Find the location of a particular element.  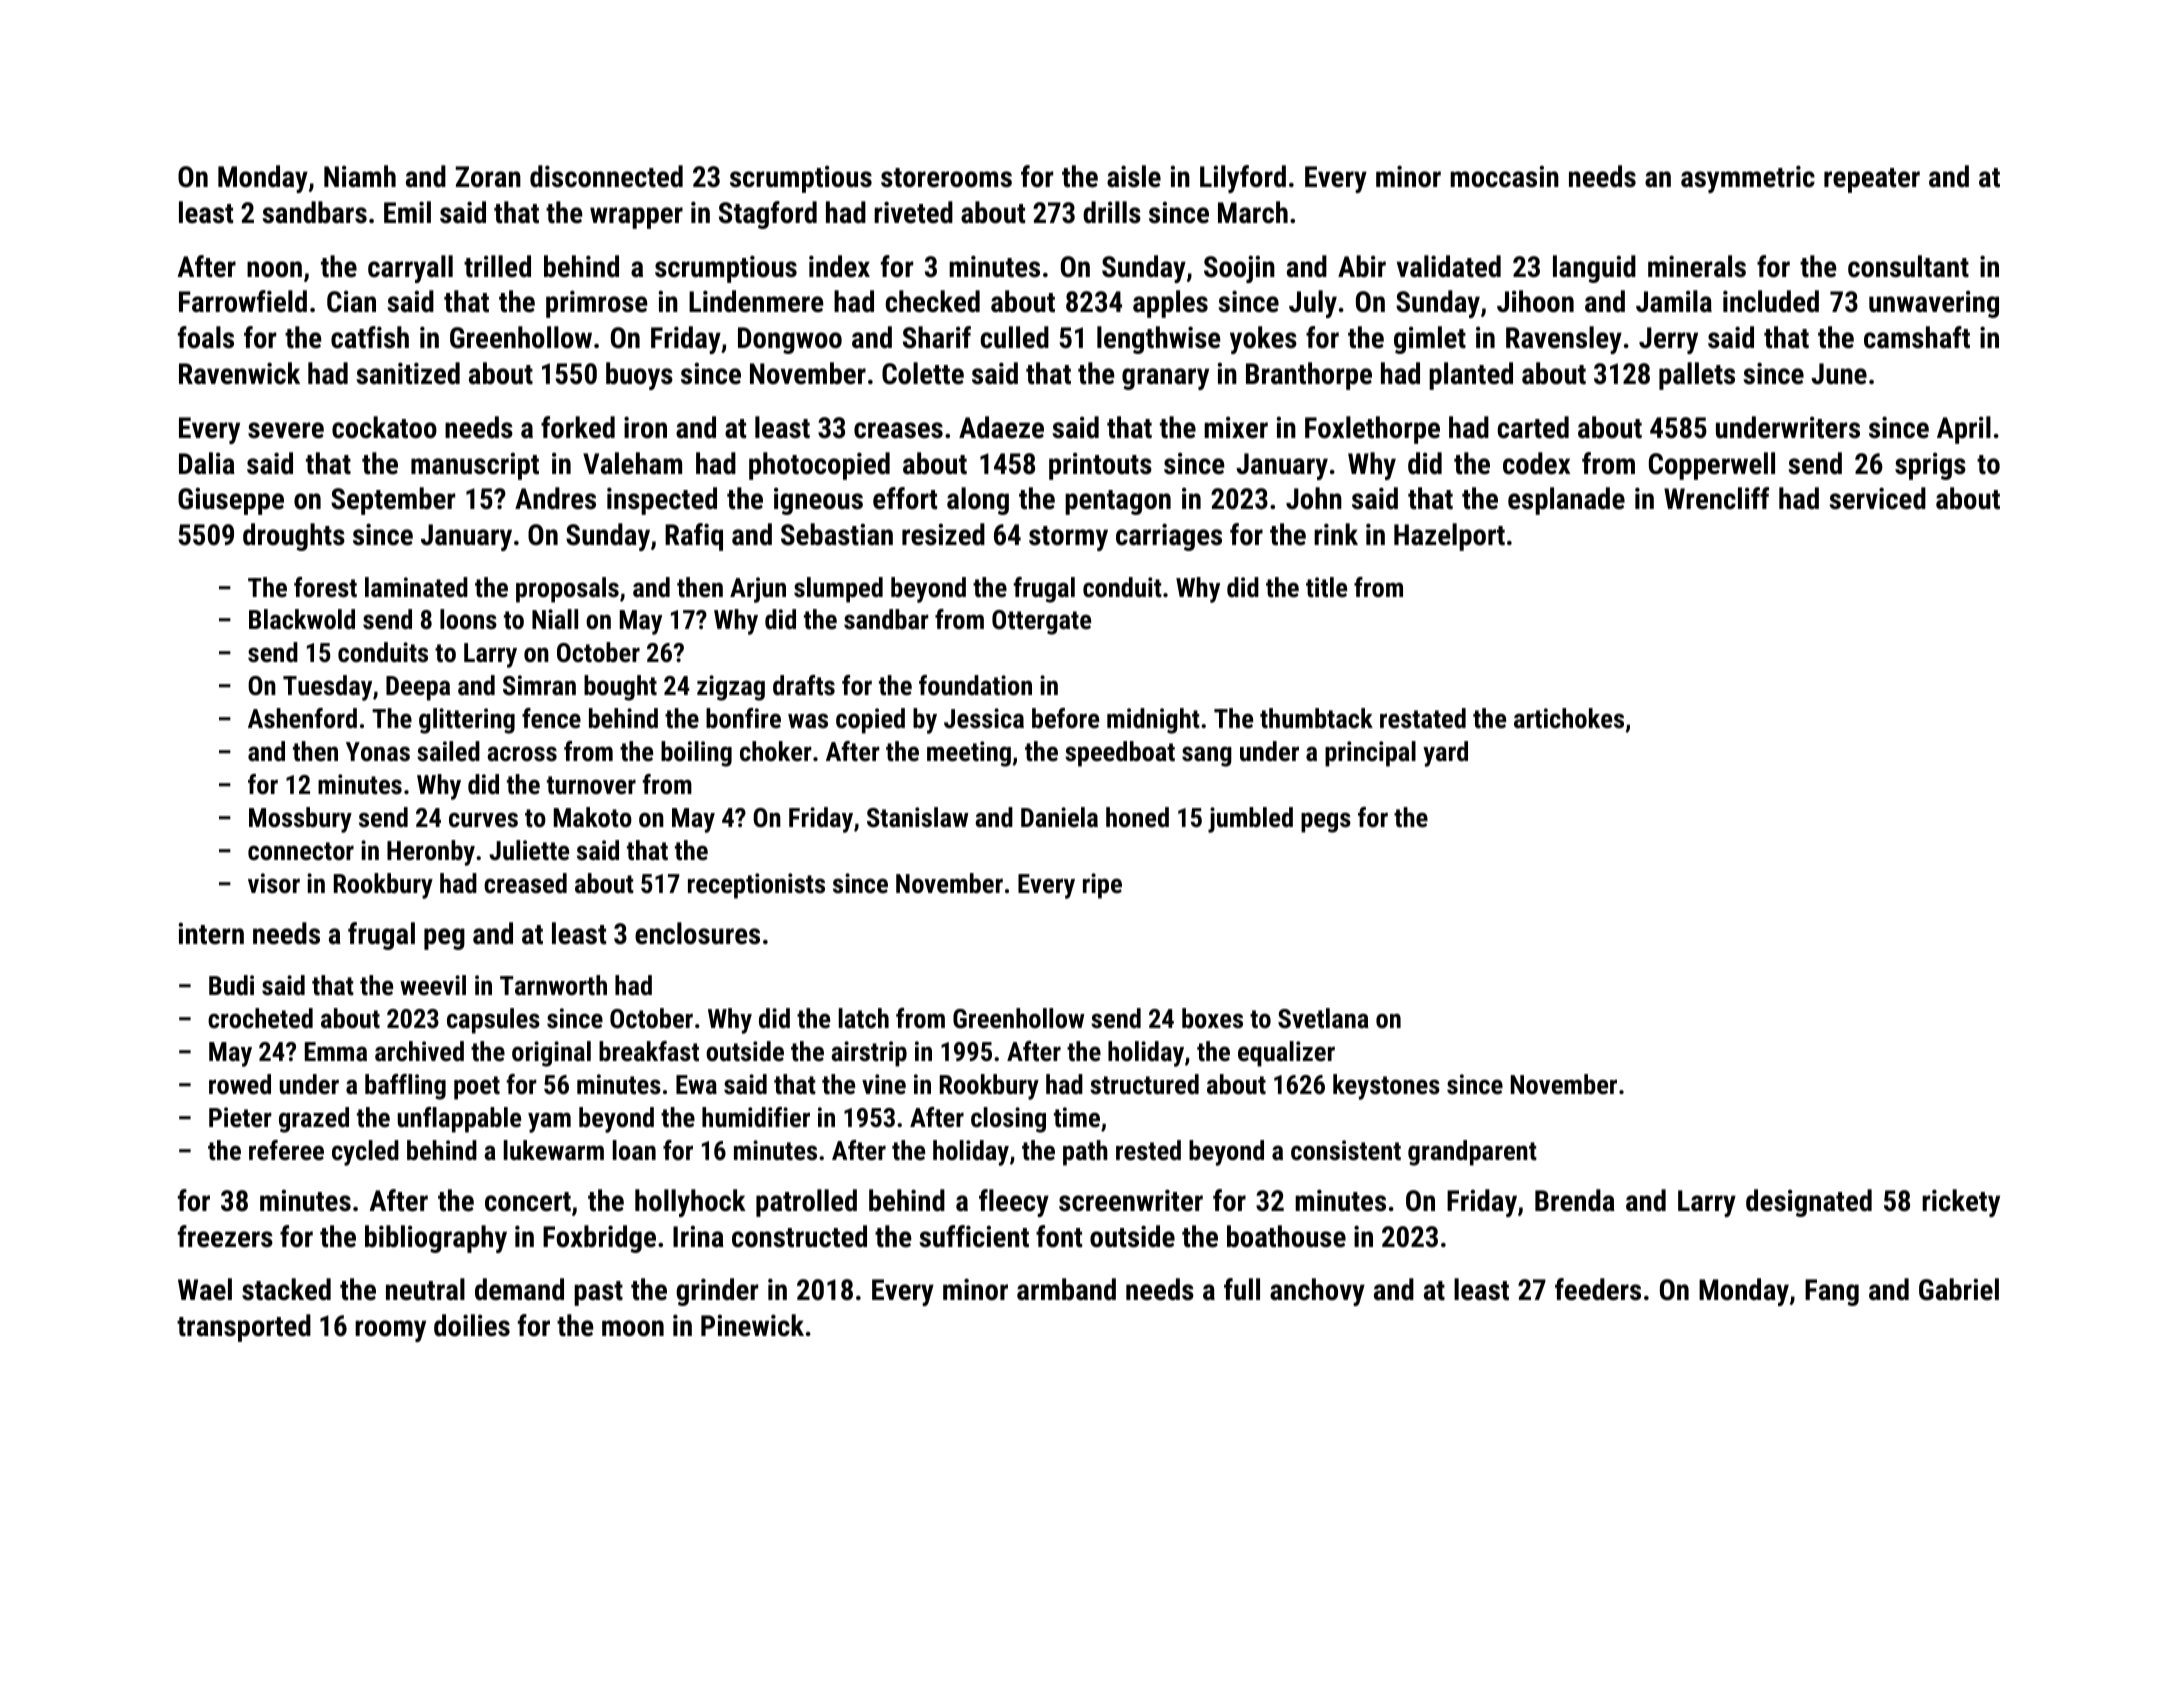

disconnected is located at coordinates (606, 176).
